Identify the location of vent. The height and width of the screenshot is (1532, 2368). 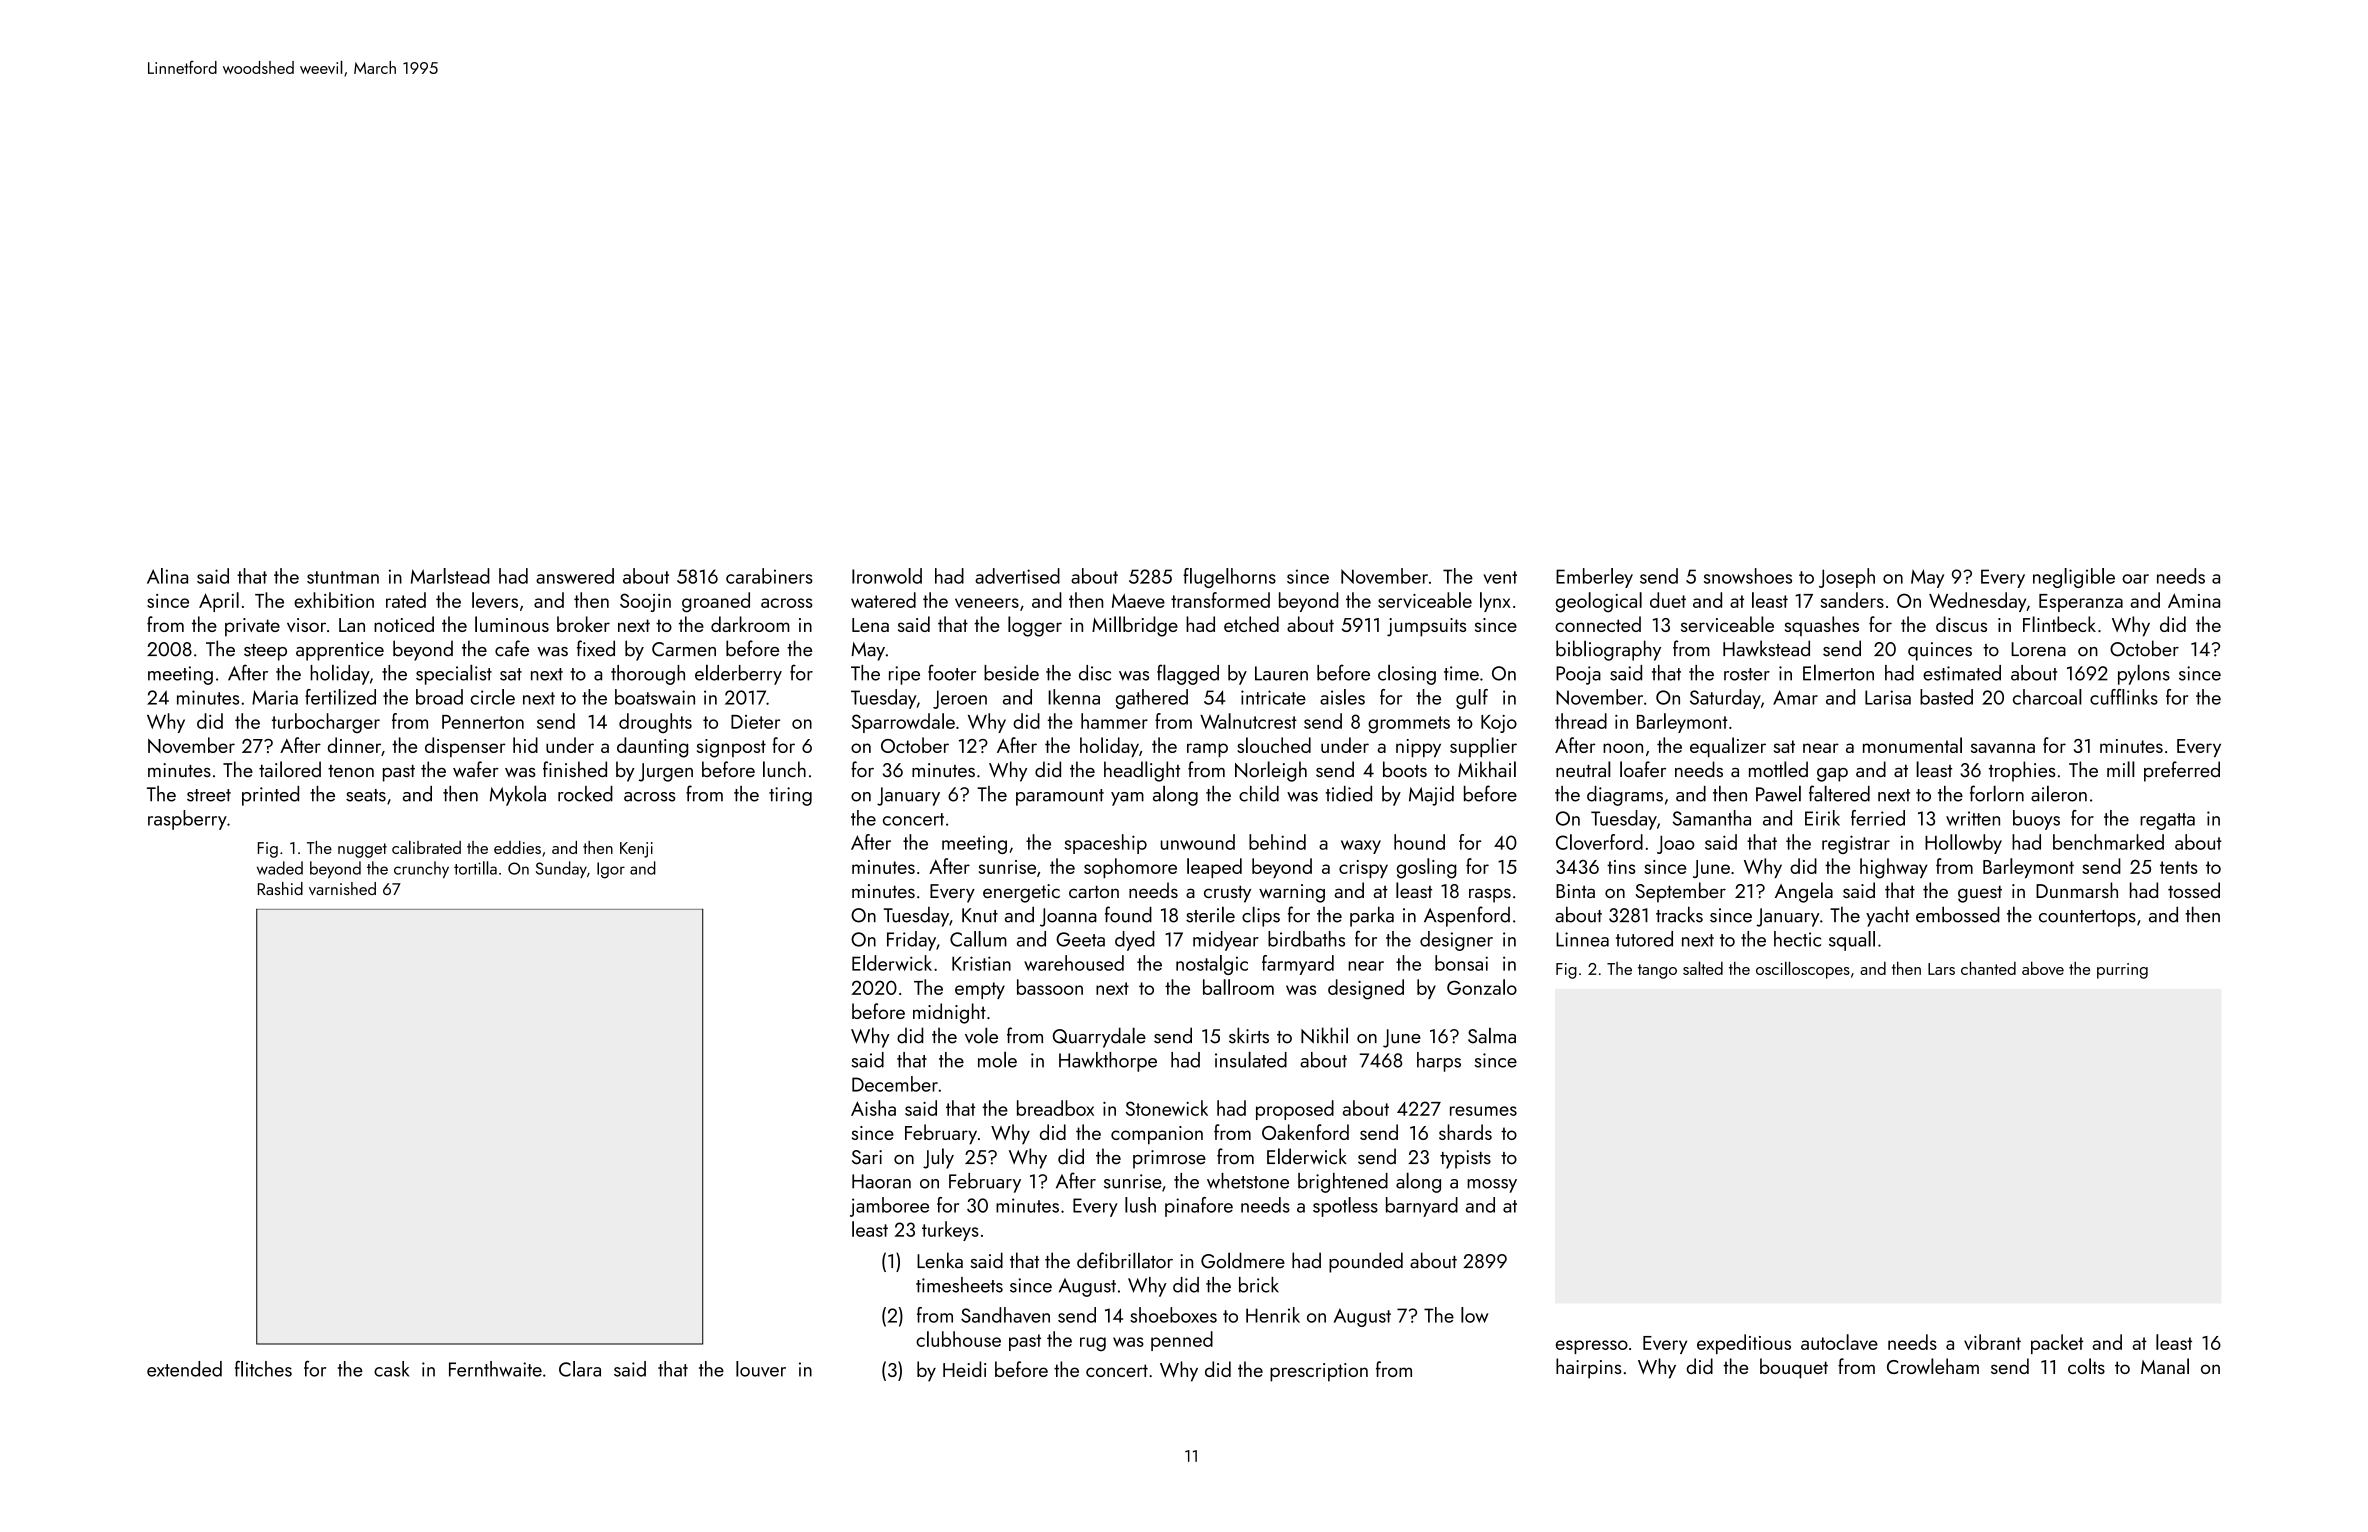
(1500, 577).
